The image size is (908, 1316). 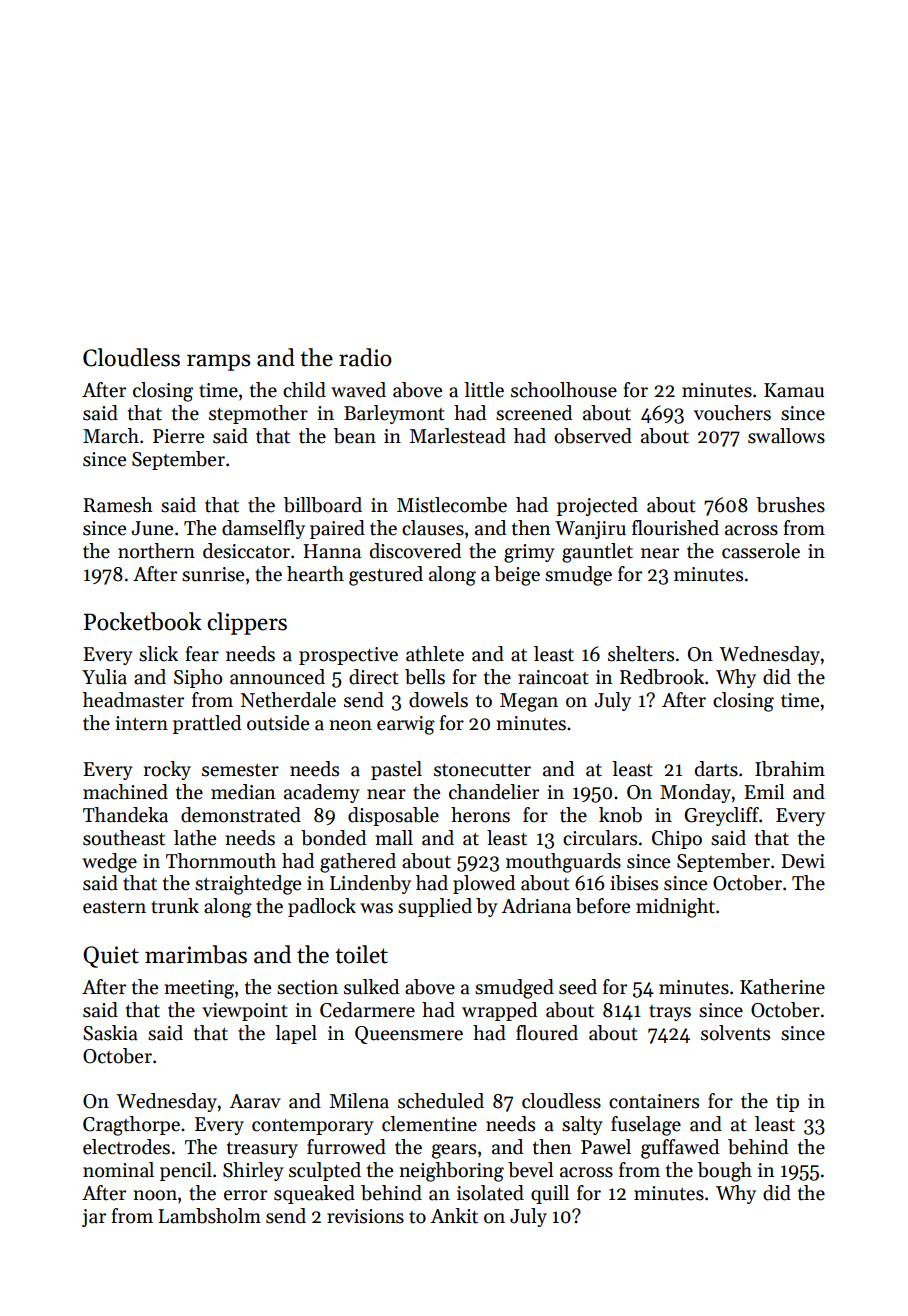 I want to click on Kamau, so click(x=794, y=390).
